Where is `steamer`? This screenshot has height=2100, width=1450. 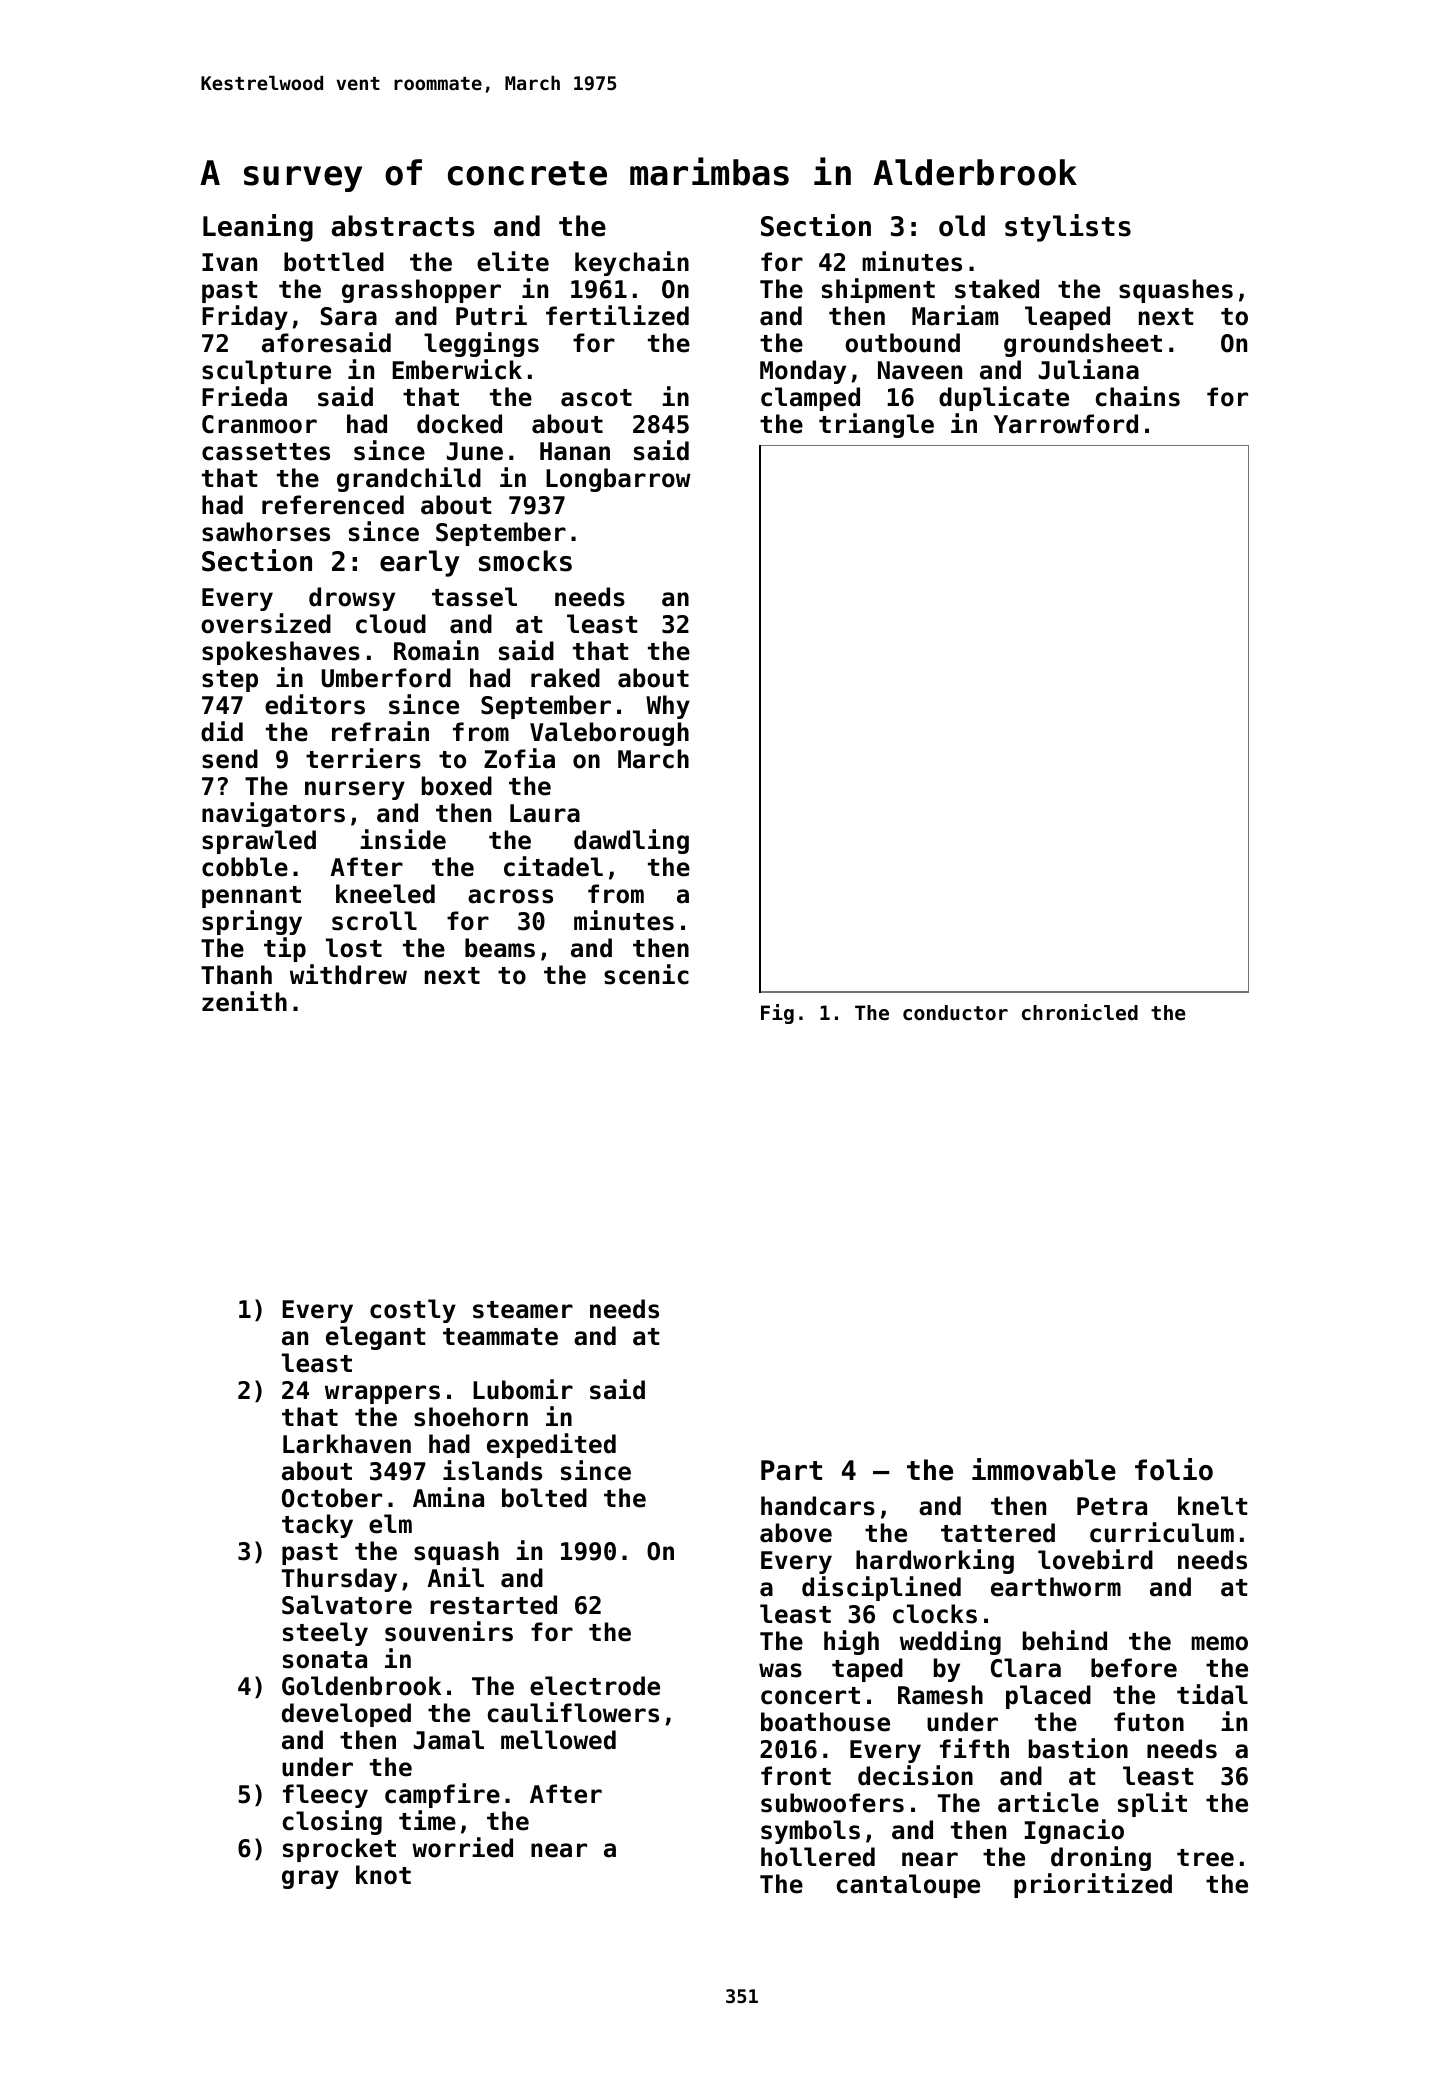
steamer is located at coordinates (523, 1310).
